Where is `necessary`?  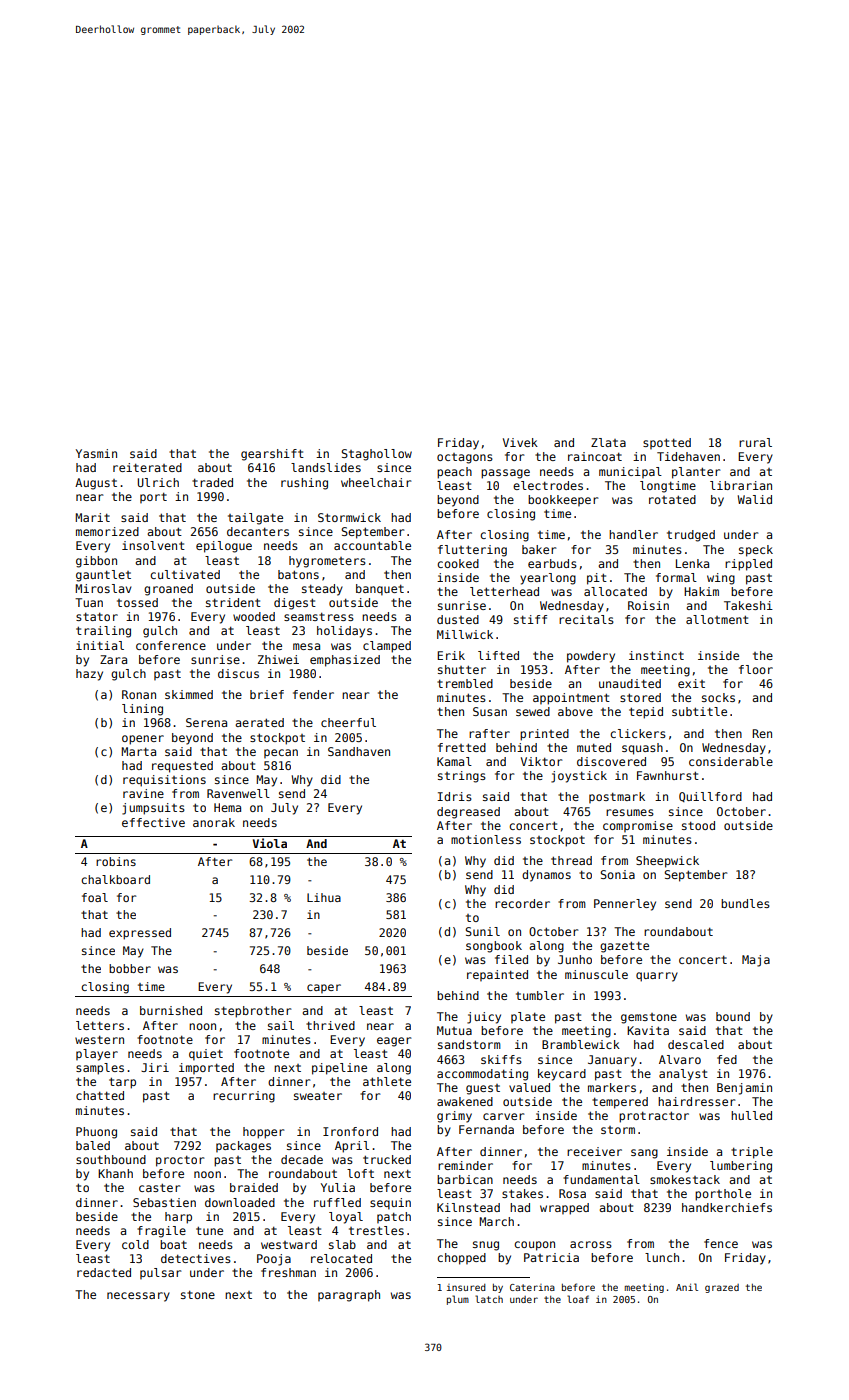
necessary is located at coordinates (138, 1297).
